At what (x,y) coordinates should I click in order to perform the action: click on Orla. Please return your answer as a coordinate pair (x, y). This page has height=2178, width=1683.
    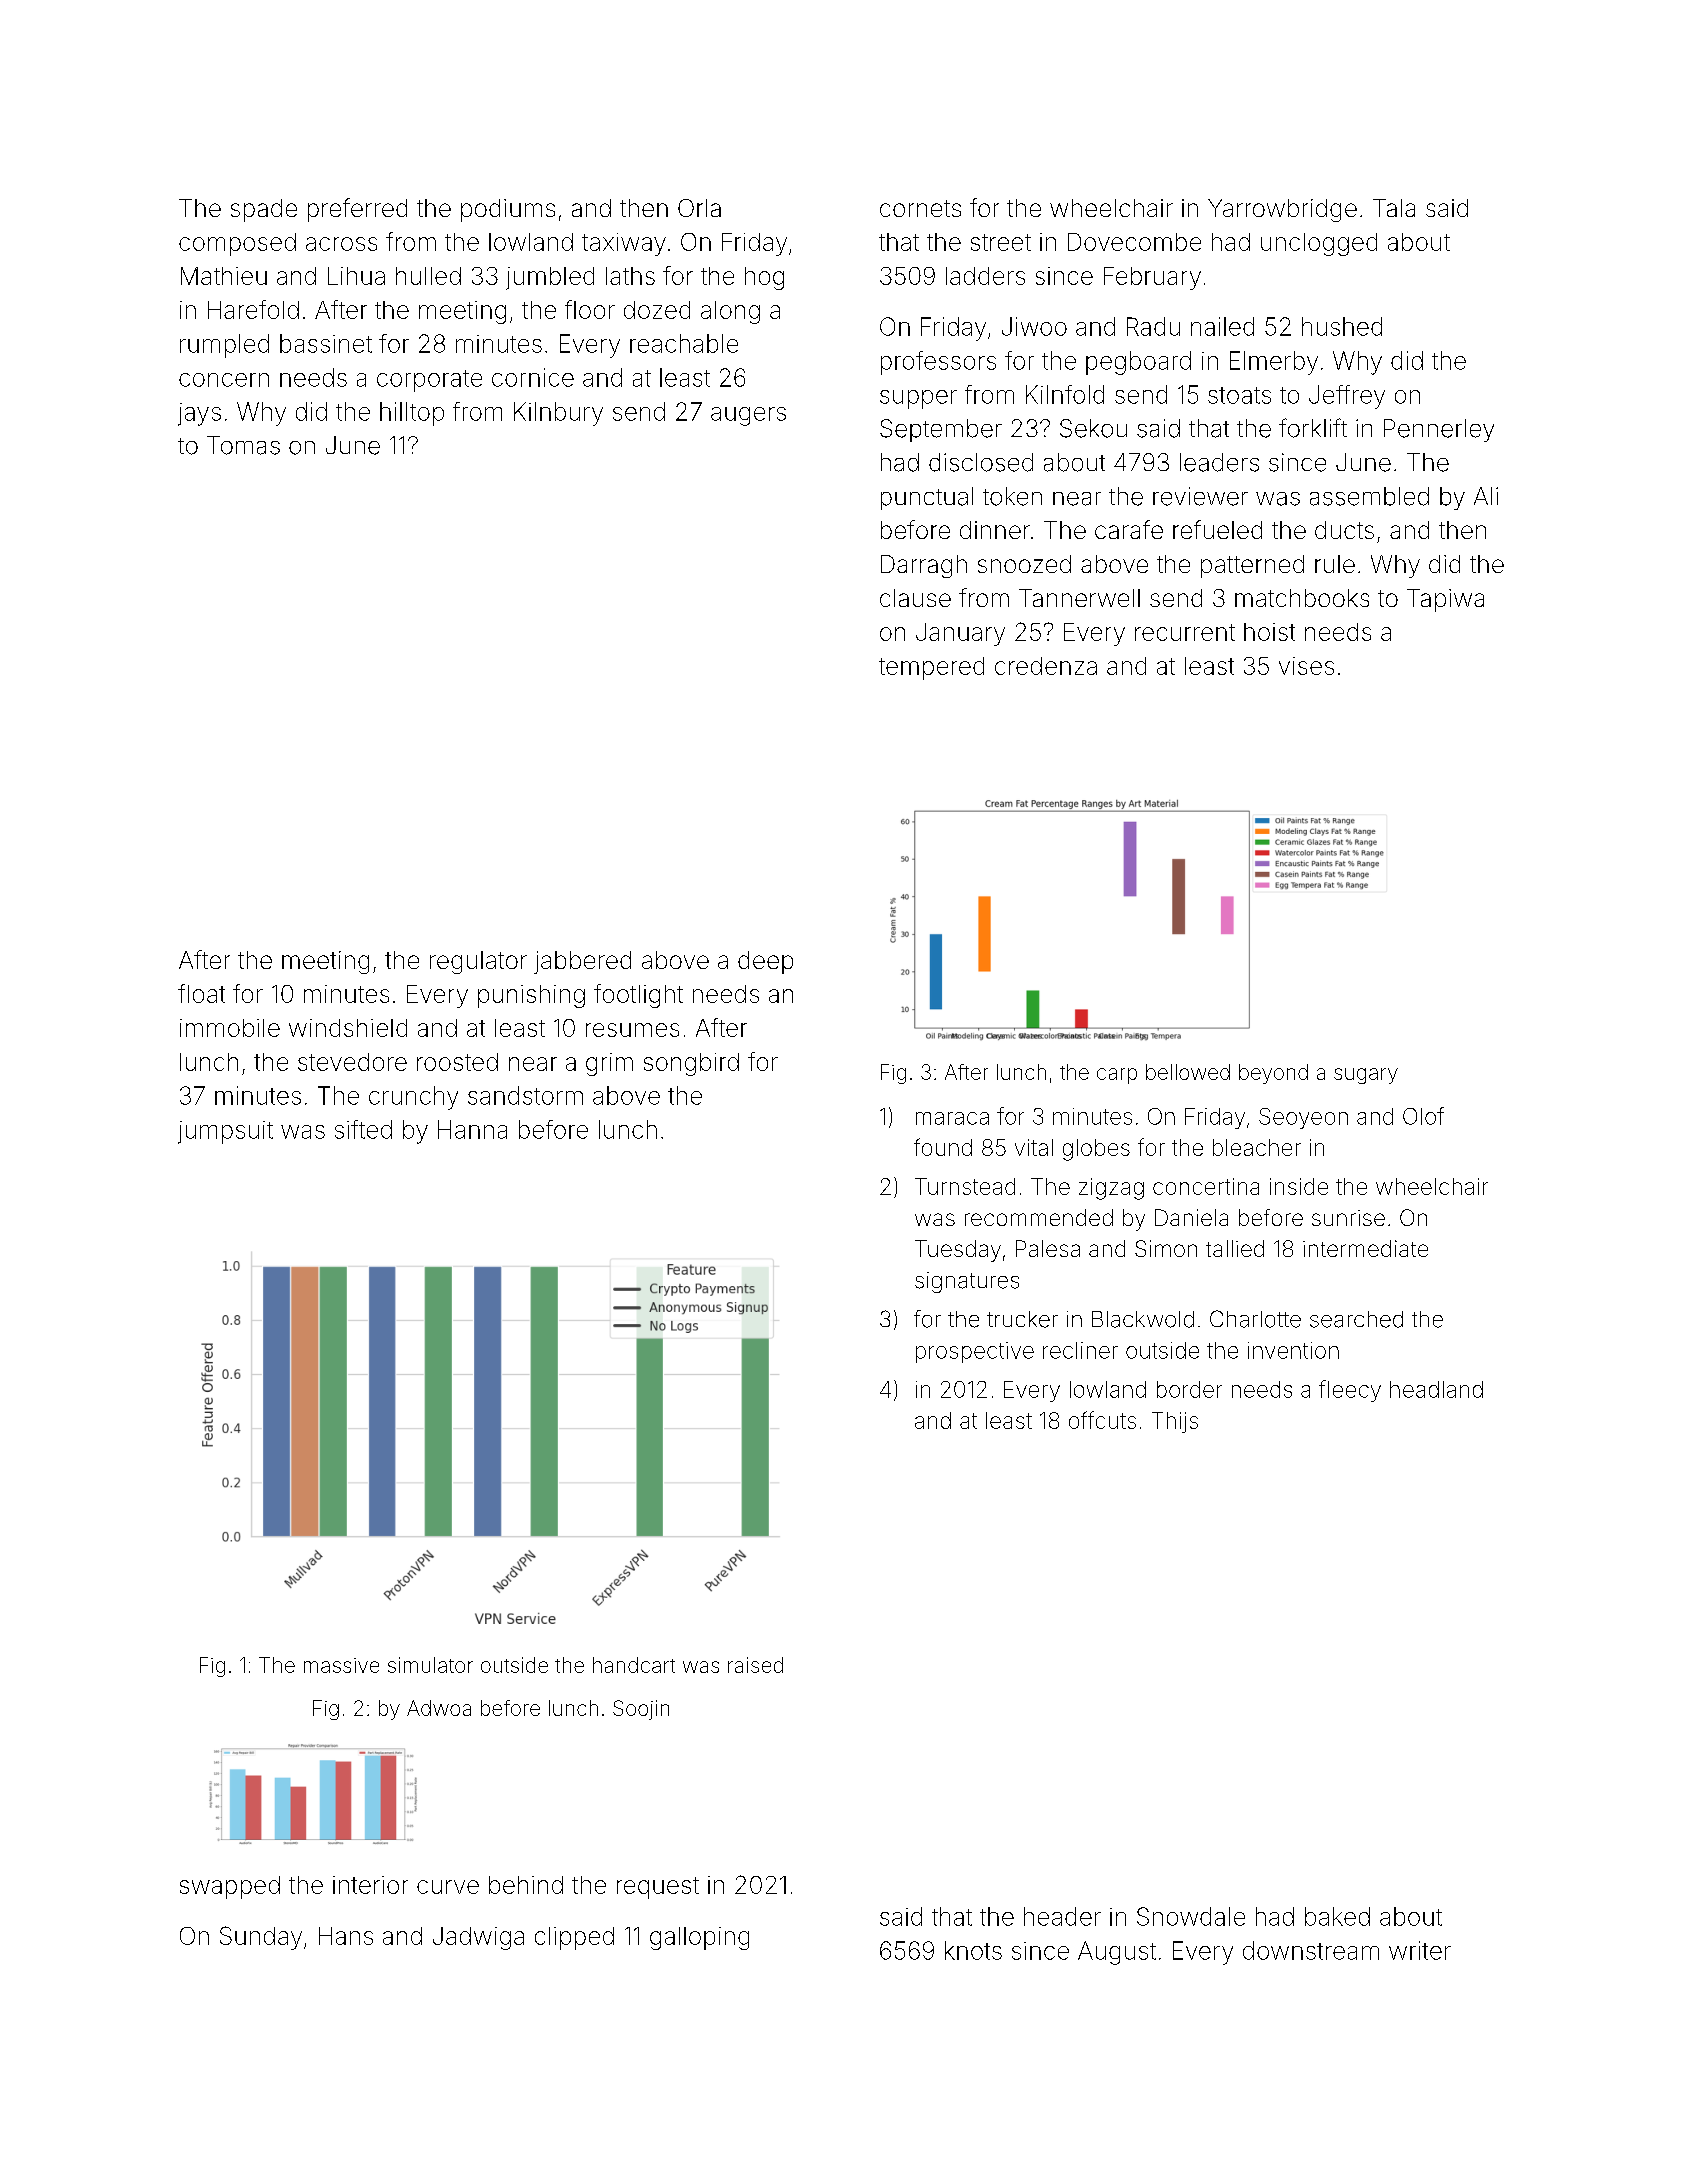
    Looking at the image, I should click on (699, 208).
